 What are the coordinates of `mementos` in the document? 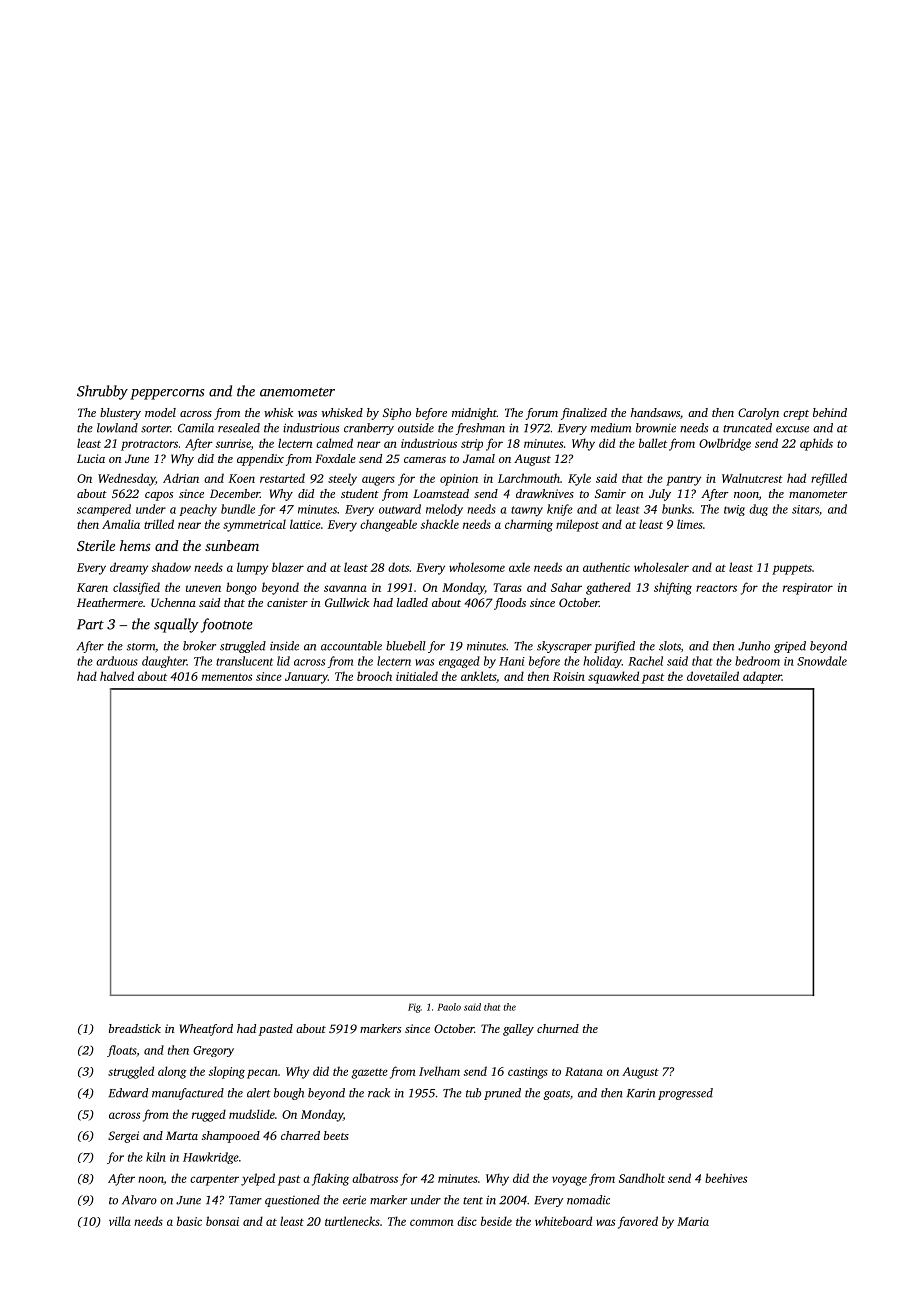 It's located at (227, 677).
